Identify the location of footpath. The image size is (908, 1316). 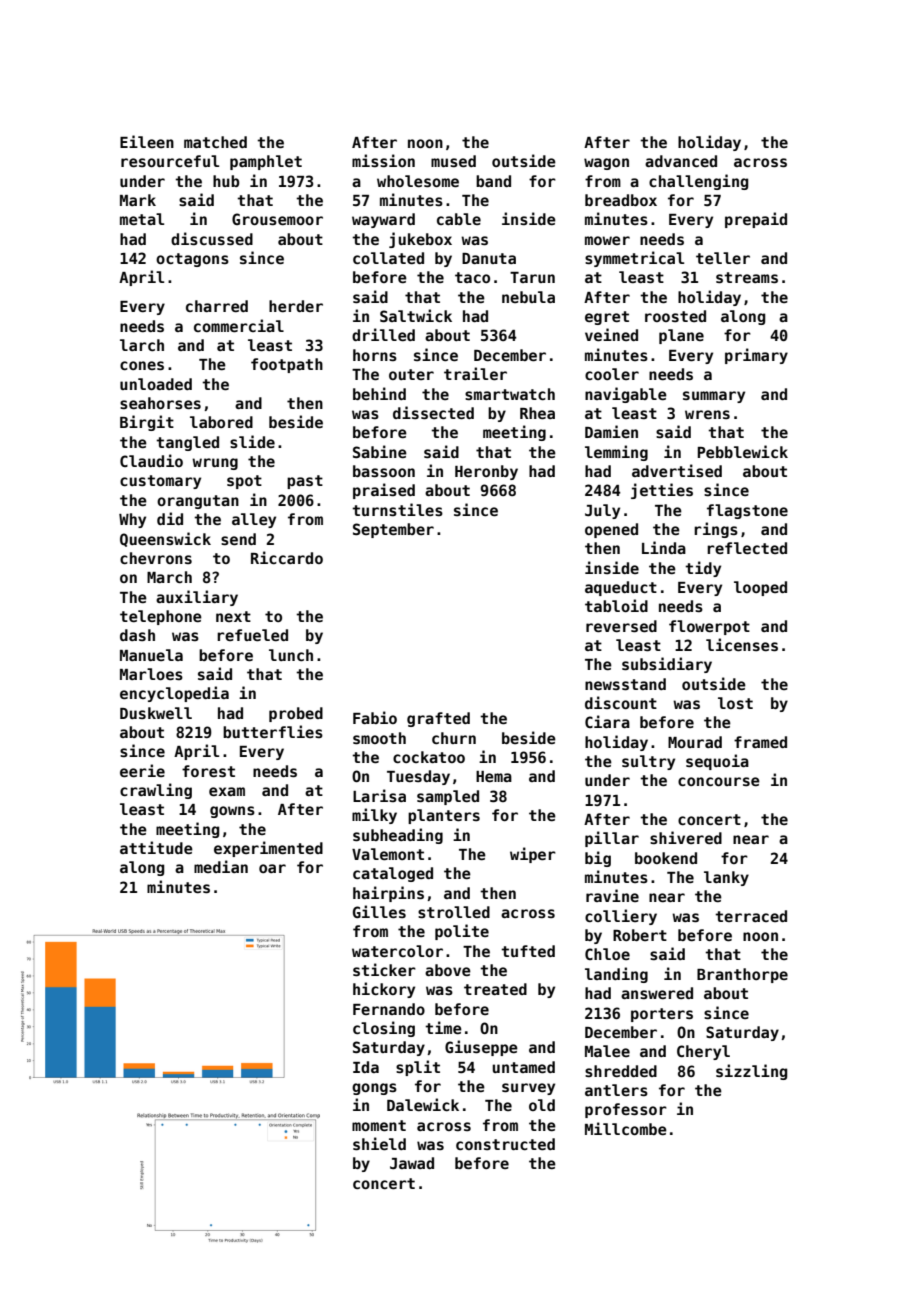
(287, 365).
